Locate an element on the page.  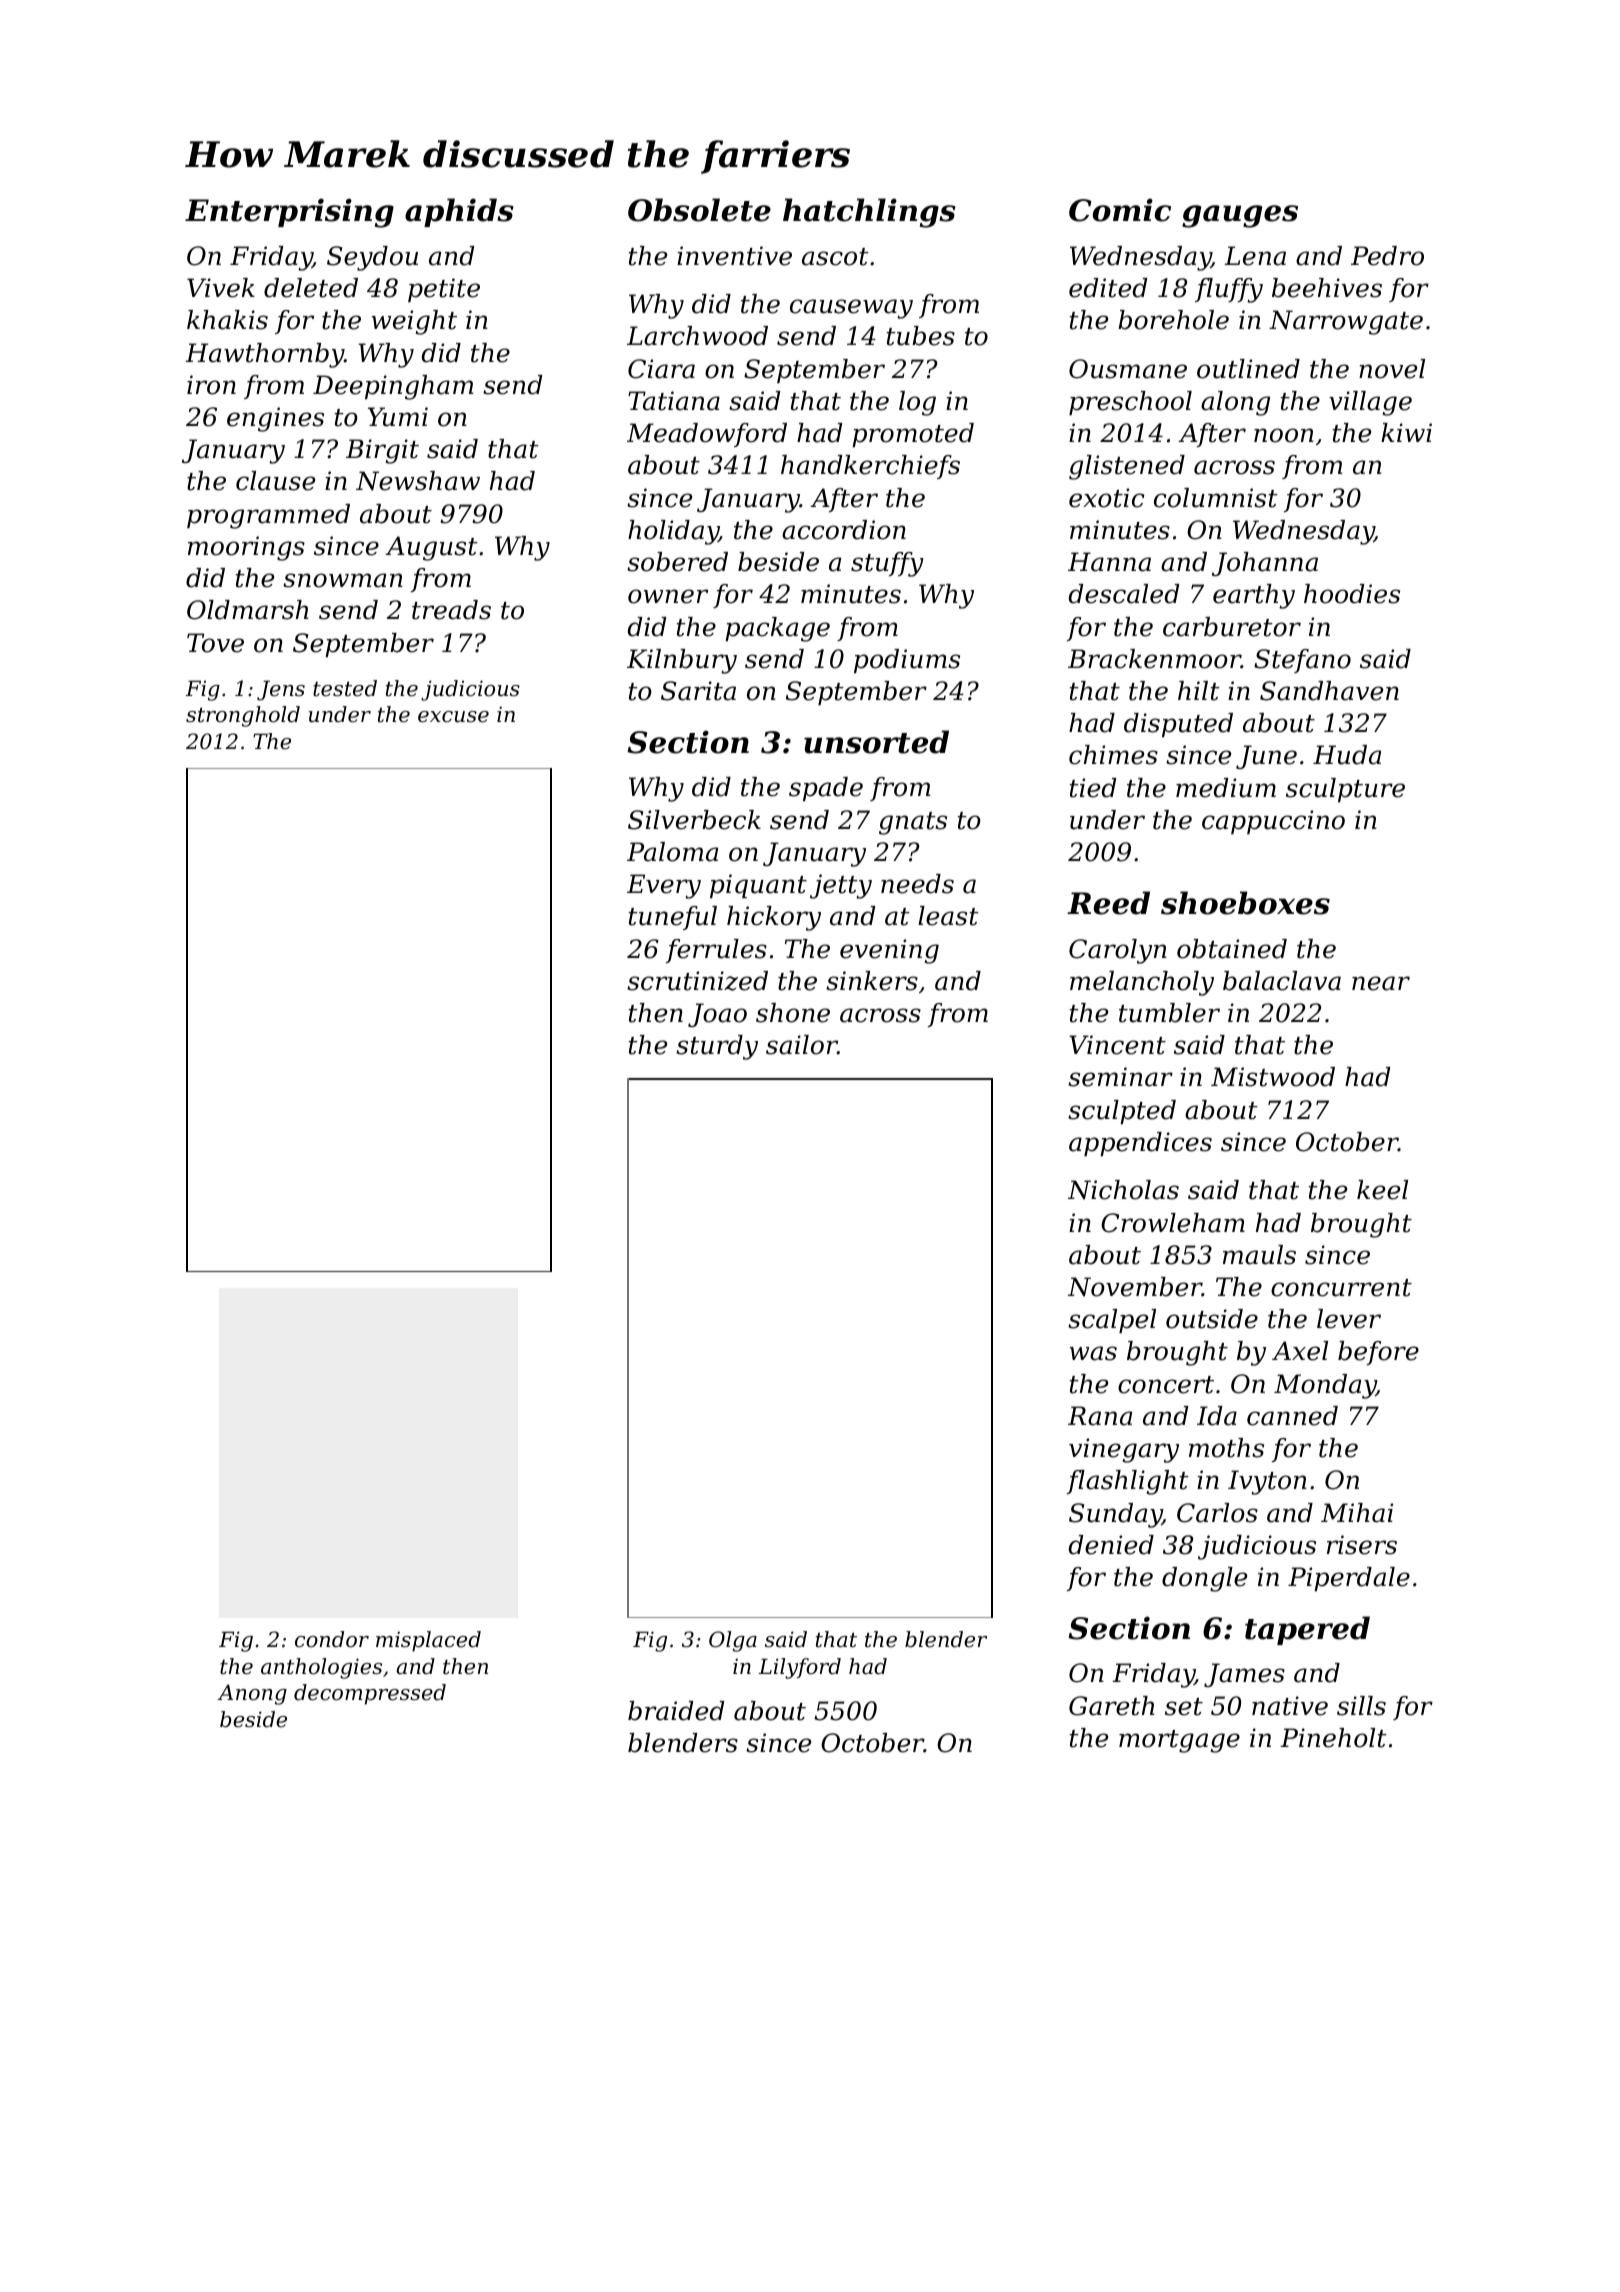
earthy is located at coordinates (1254, 596).
